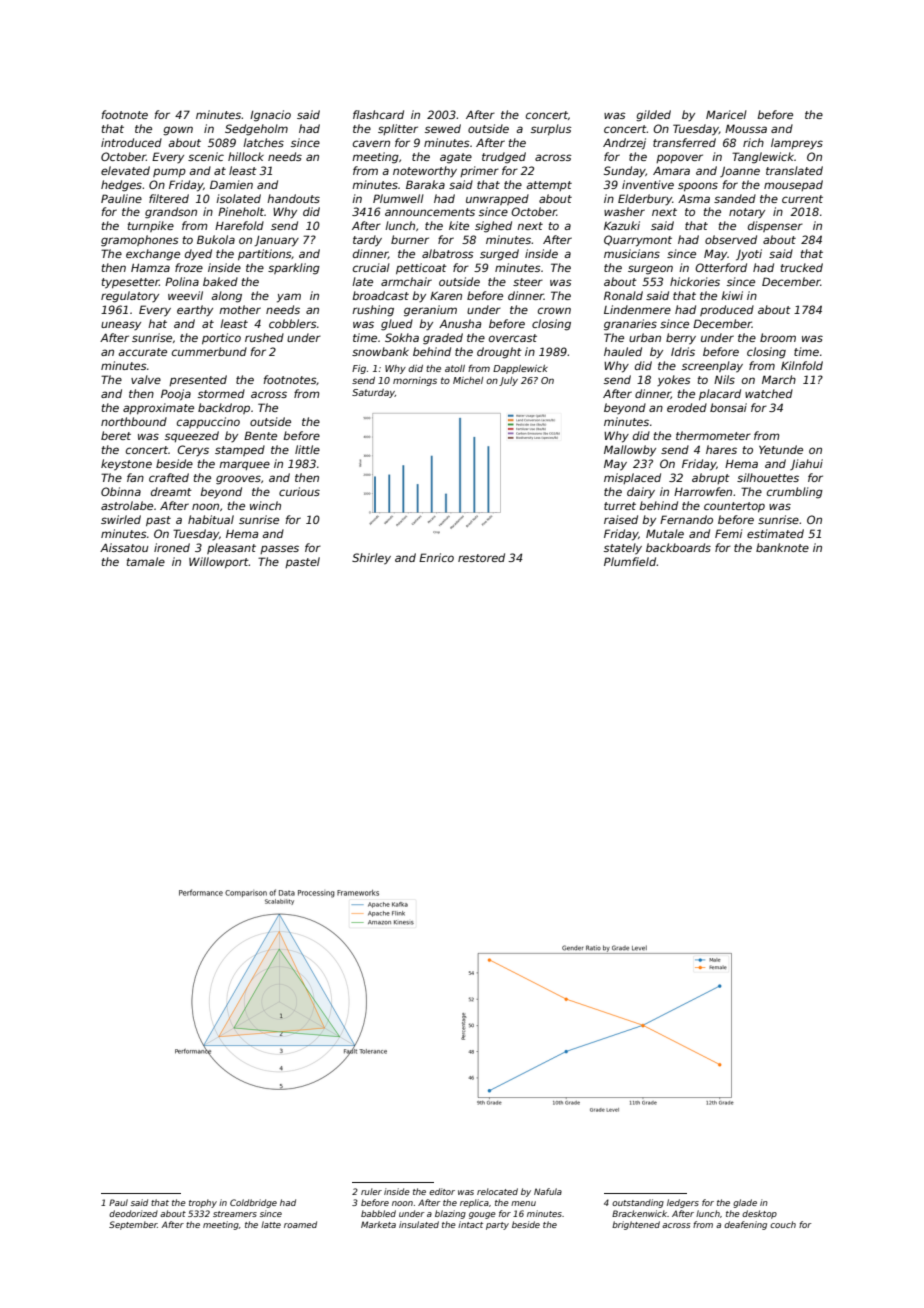 The image size is (924, 1308). I want to click on restored, so click(481, 557).
